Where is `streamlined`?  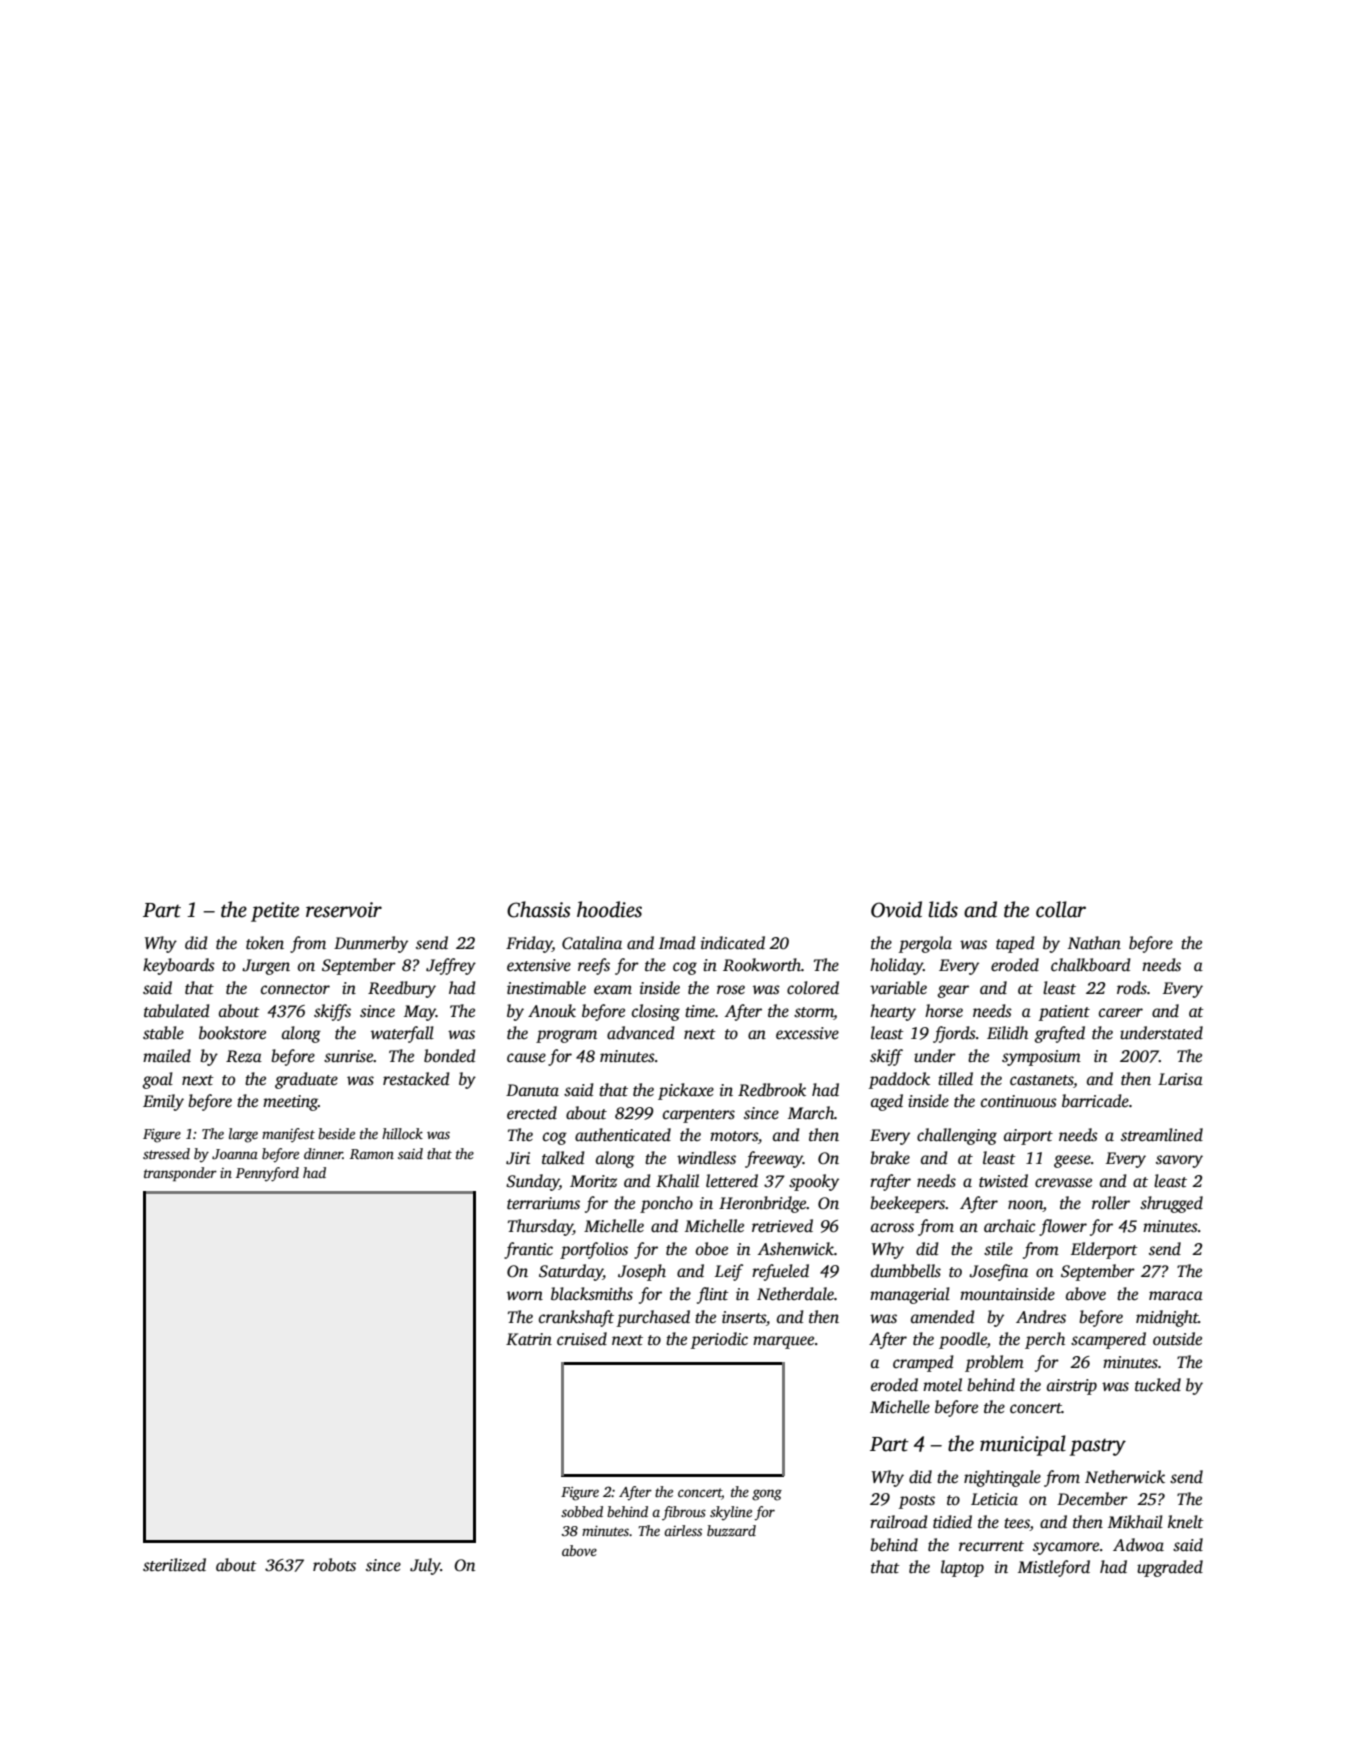
streamlined is located at coordinates (1162, 1135).
